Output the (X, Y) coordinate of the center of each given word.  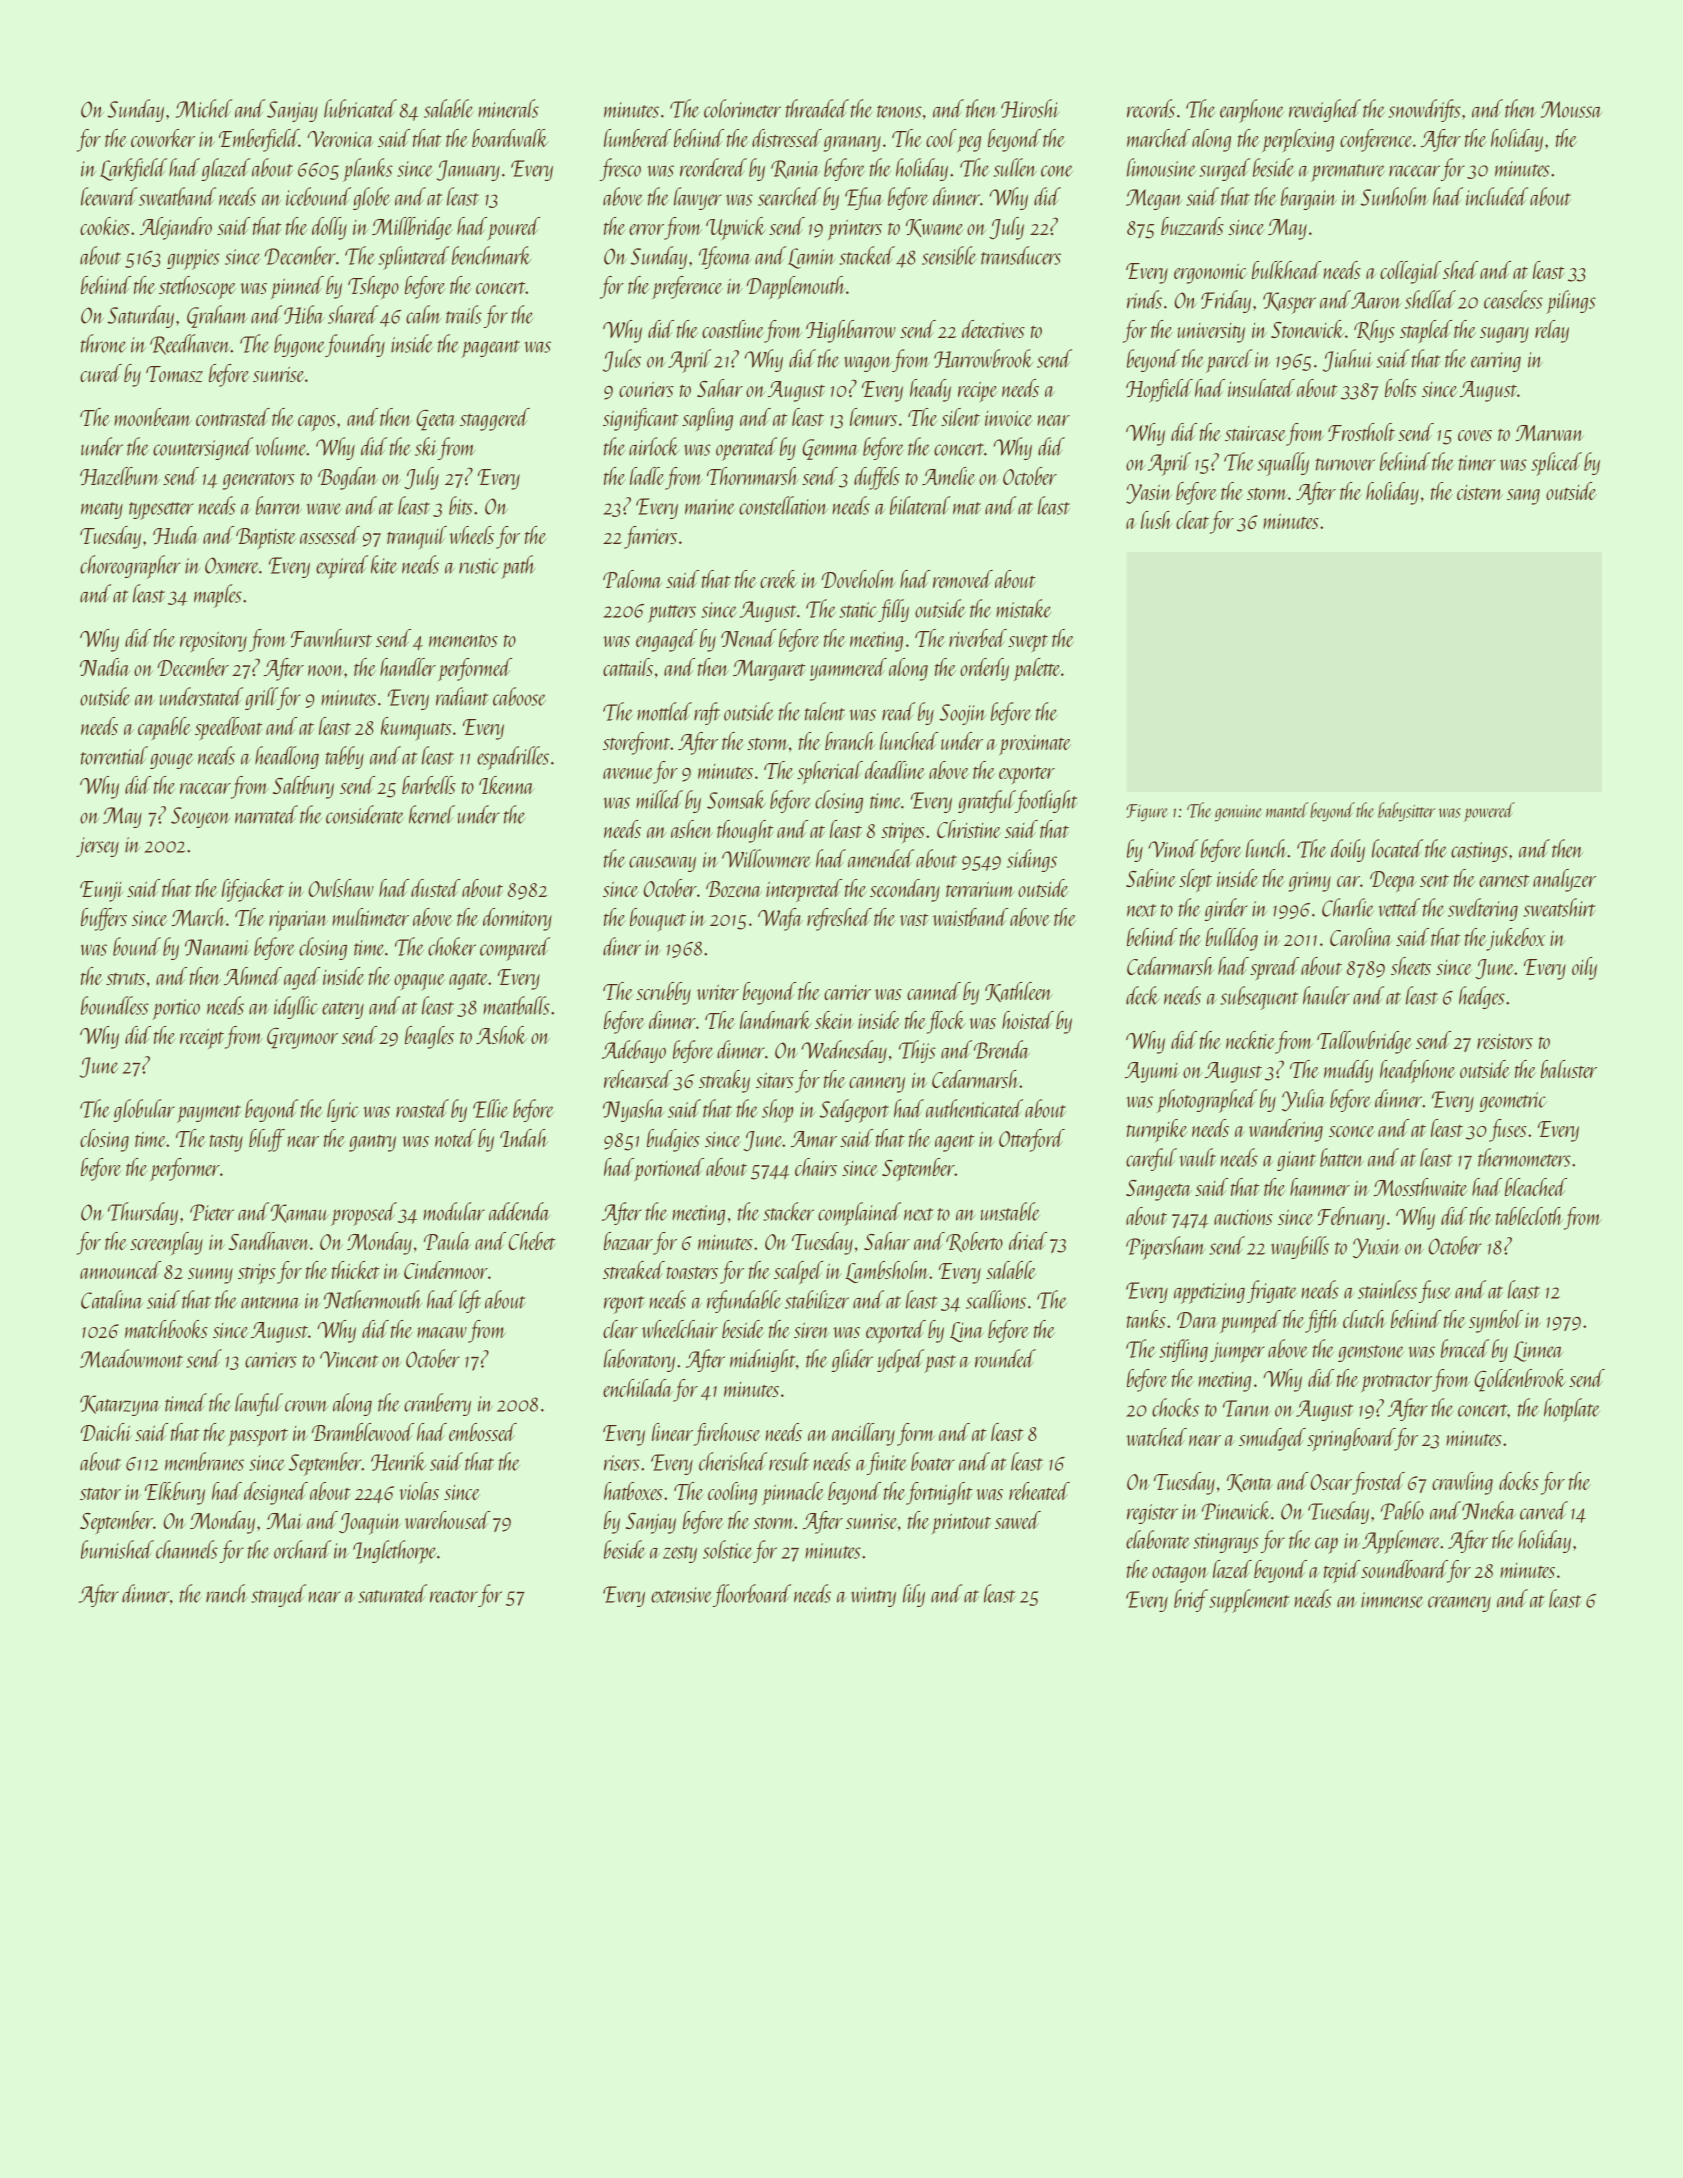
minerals (508, 108)
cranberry (437, 1404)
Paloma (633, 579)
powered (1489, 812)
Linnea (1538, 1351)
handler (408, 667)
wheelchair (680, 1329)
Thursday (143, 1213)
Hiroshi (1030, 108)
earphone (1252, 111)
